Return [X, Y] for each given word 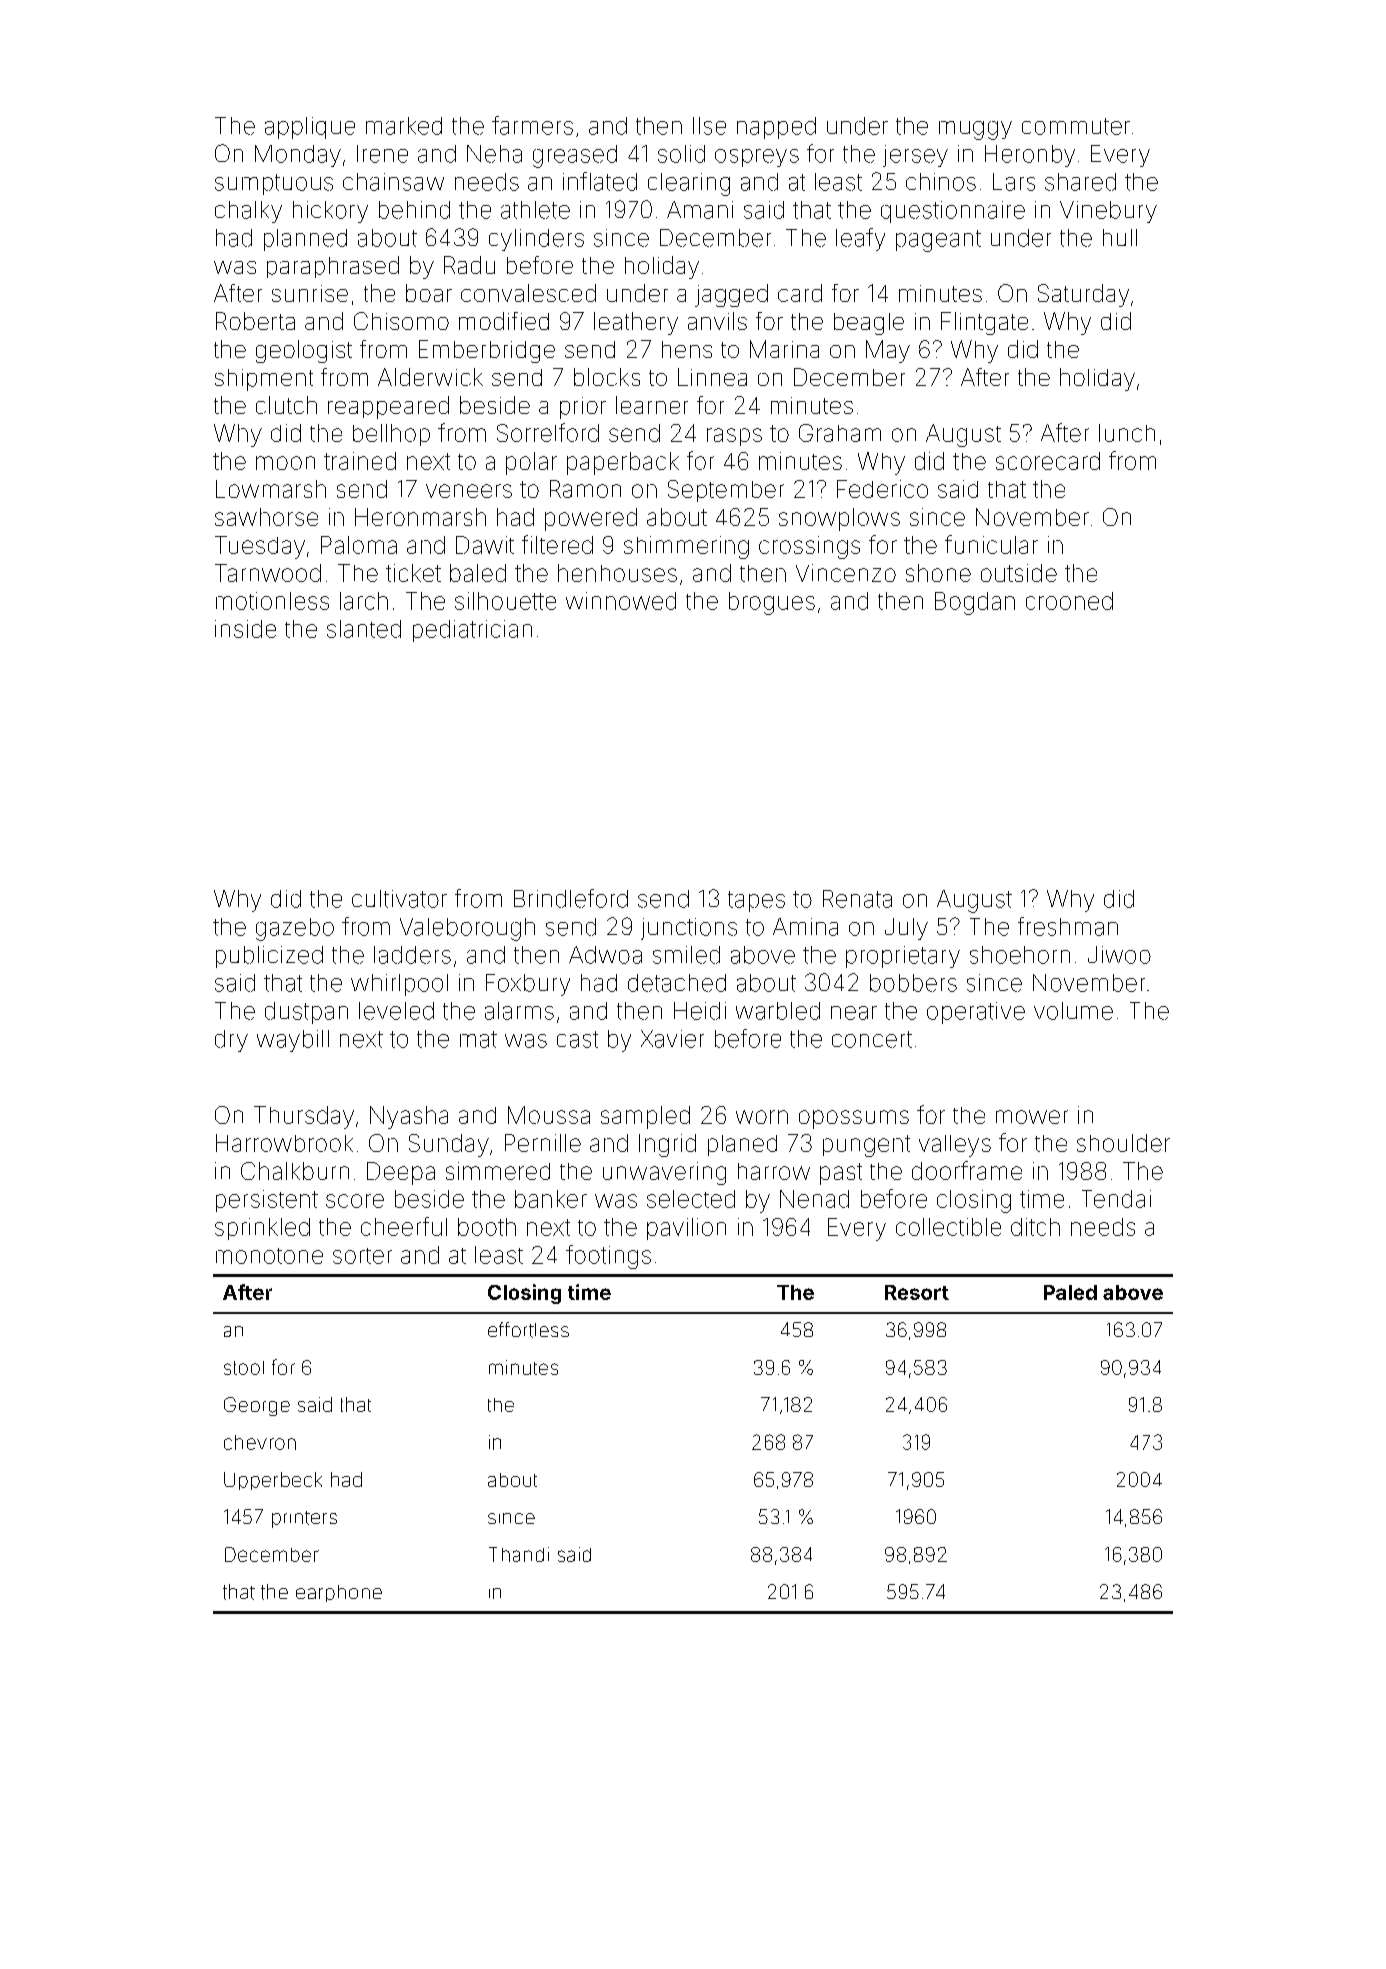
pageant [938, 241]
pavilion [686, 1229]
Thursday [304, 1117]
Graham [840, 433]
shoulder [1123, 1143]
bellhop [391, 435]
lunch [1127, 433]
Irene [382, 154]
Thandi [519, 1554]
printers [304, 1519]
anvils [717, 321]
